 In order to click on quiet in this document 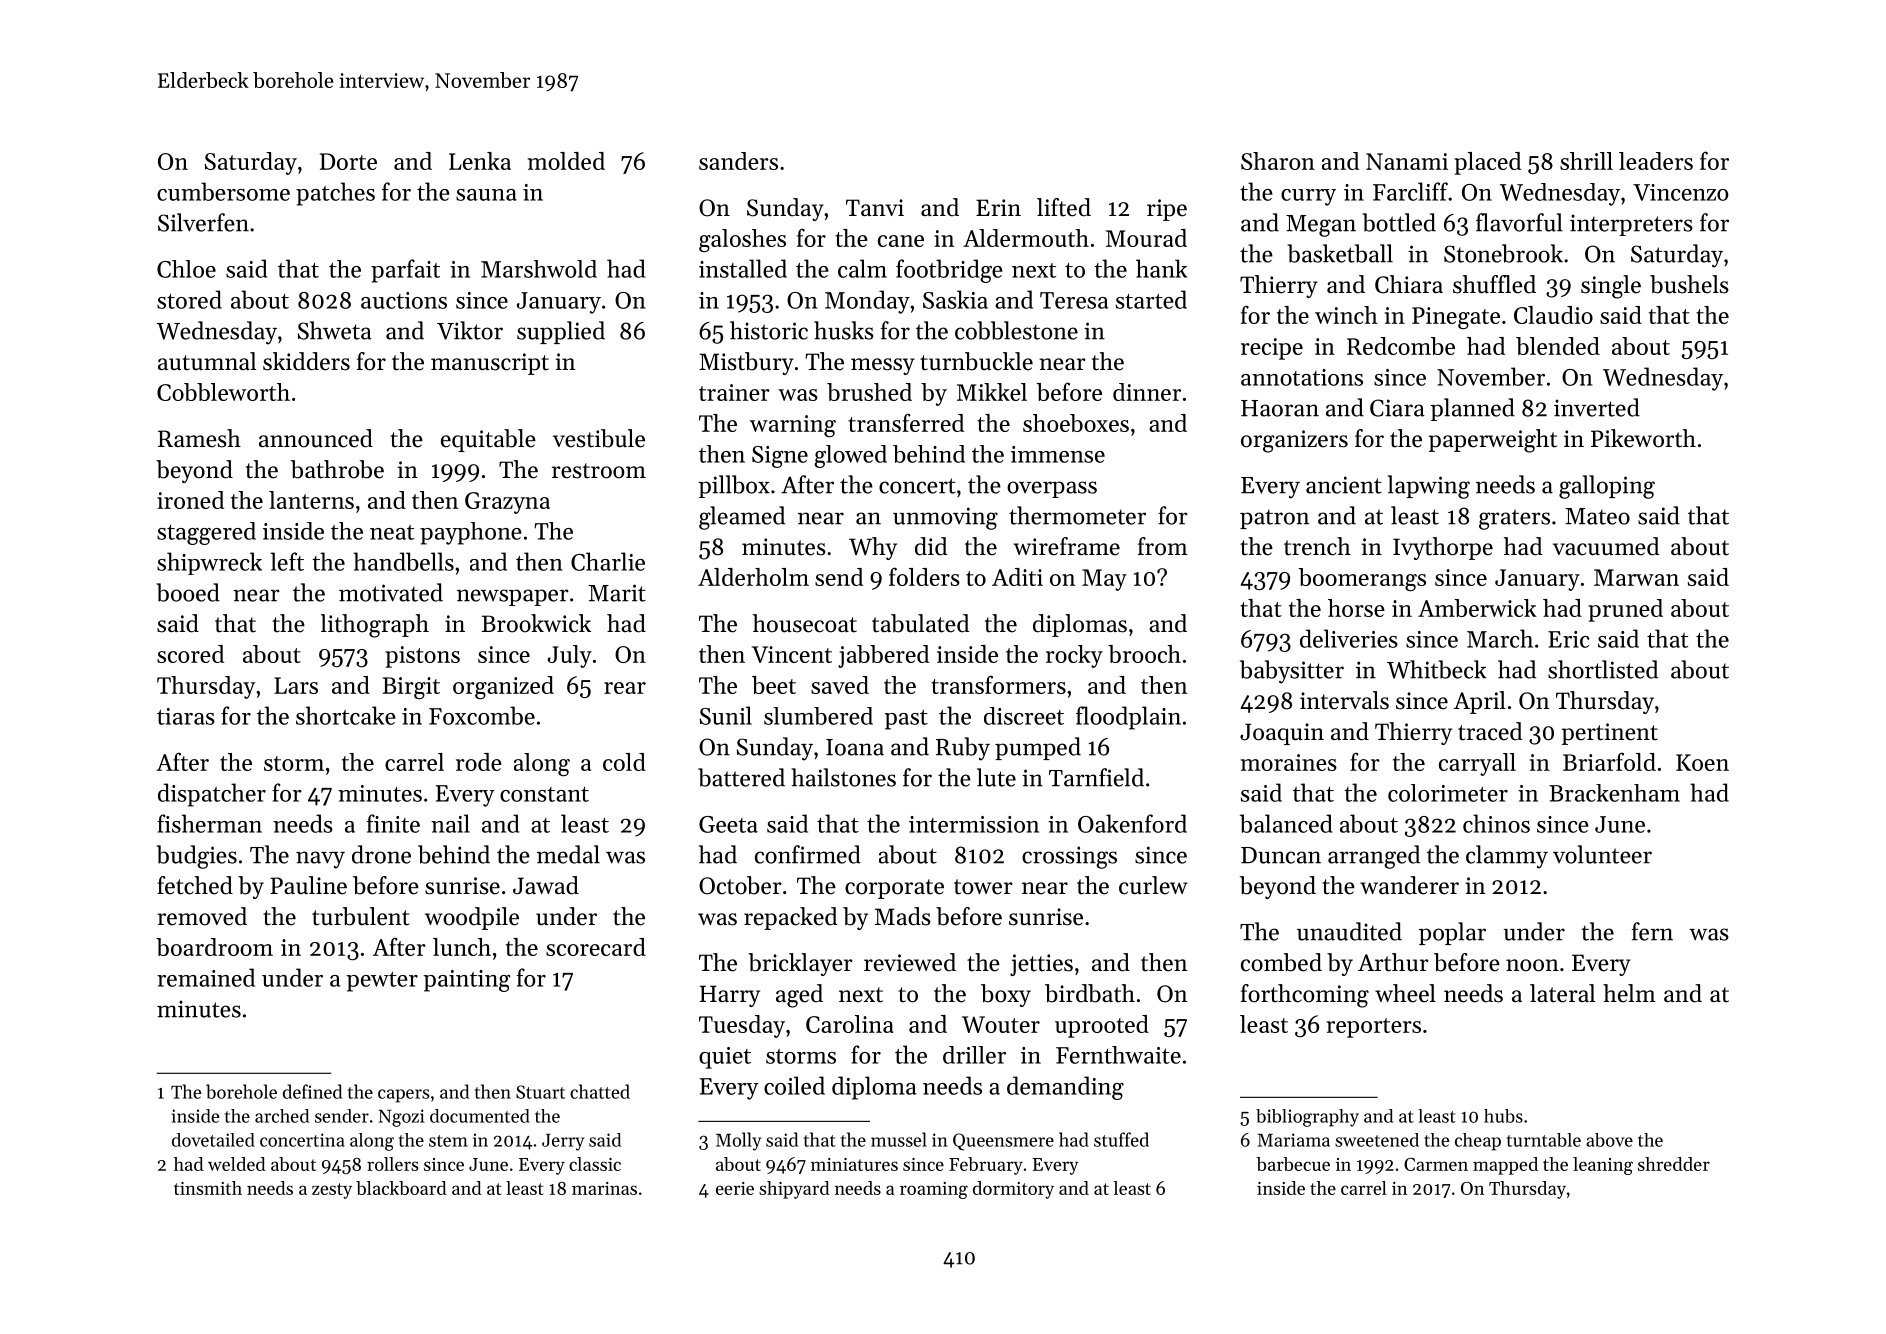, I will do `click(725, 1058)`.
